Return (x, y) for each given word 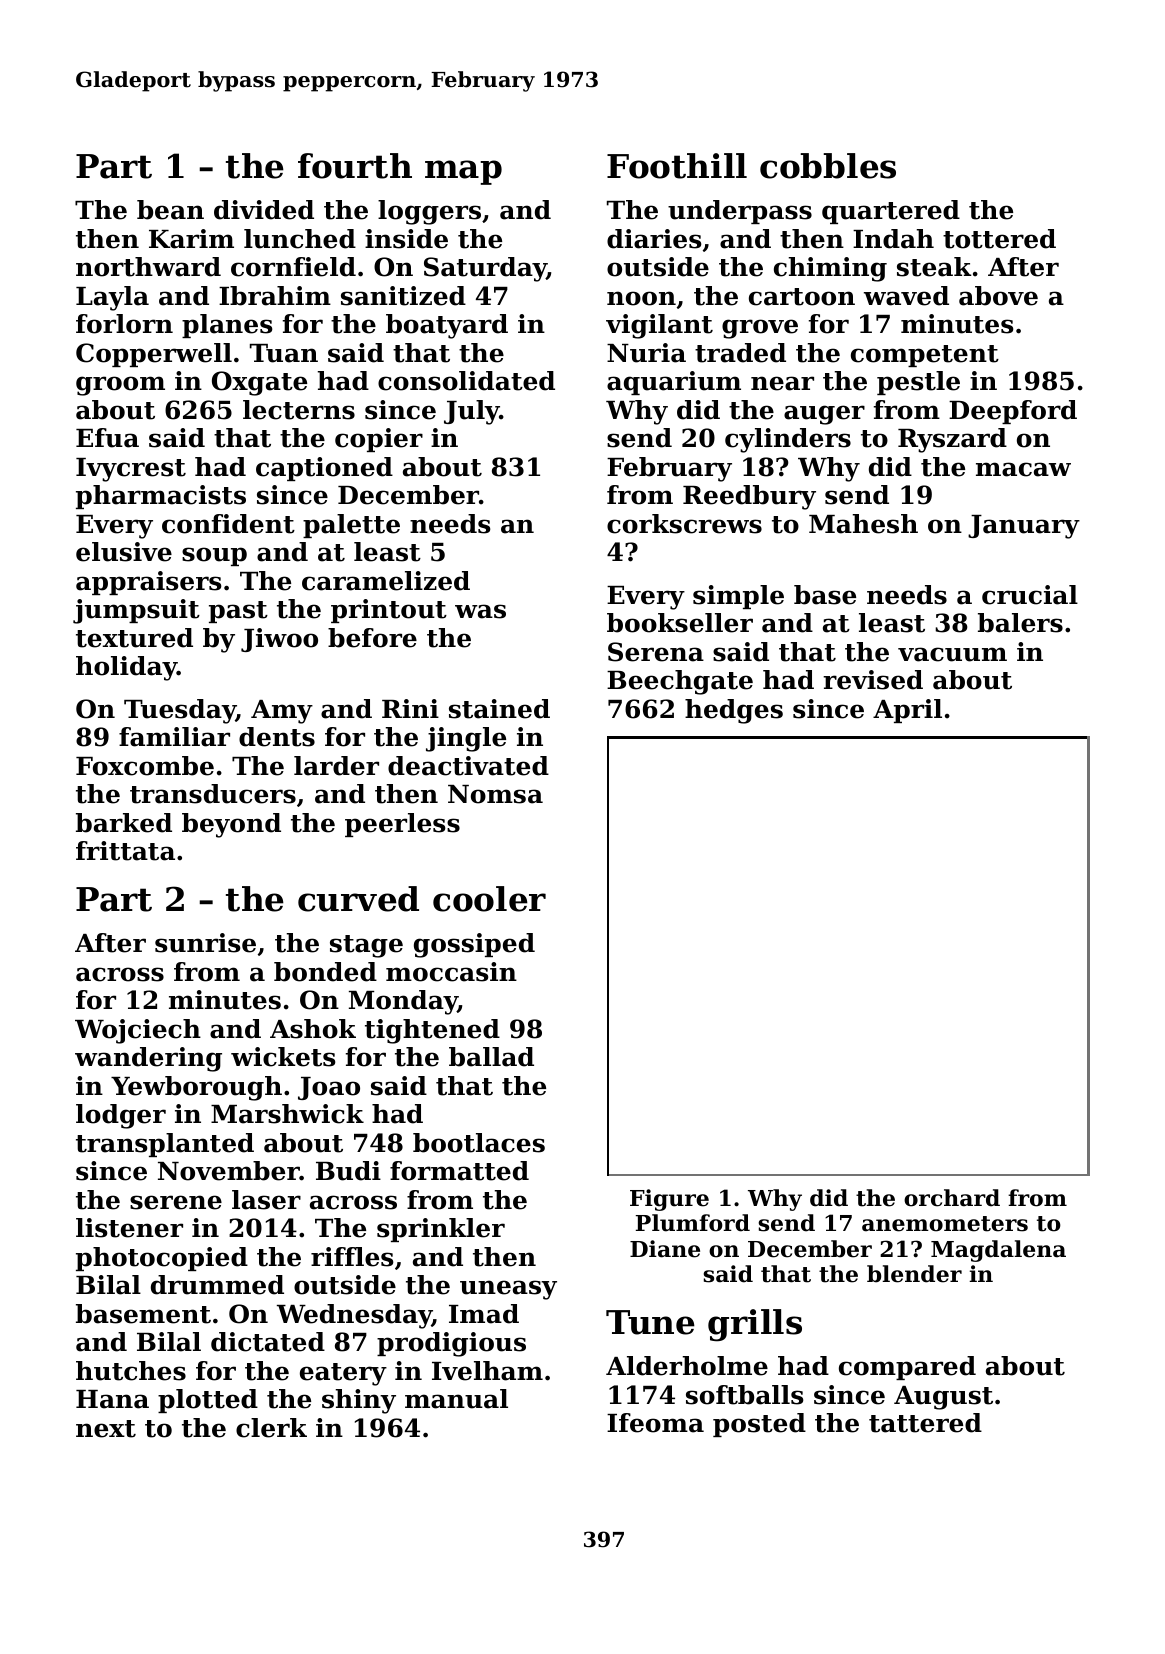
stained (499, 709)
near (782, 383)
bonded (325, 972)
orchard (952, 1198)
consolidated (466, 381)
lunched (300, 239)
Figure (669, 1200)
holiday (126, 668)
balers (1020, 623)
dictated (268, 1342)
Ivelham (487, 1371)
